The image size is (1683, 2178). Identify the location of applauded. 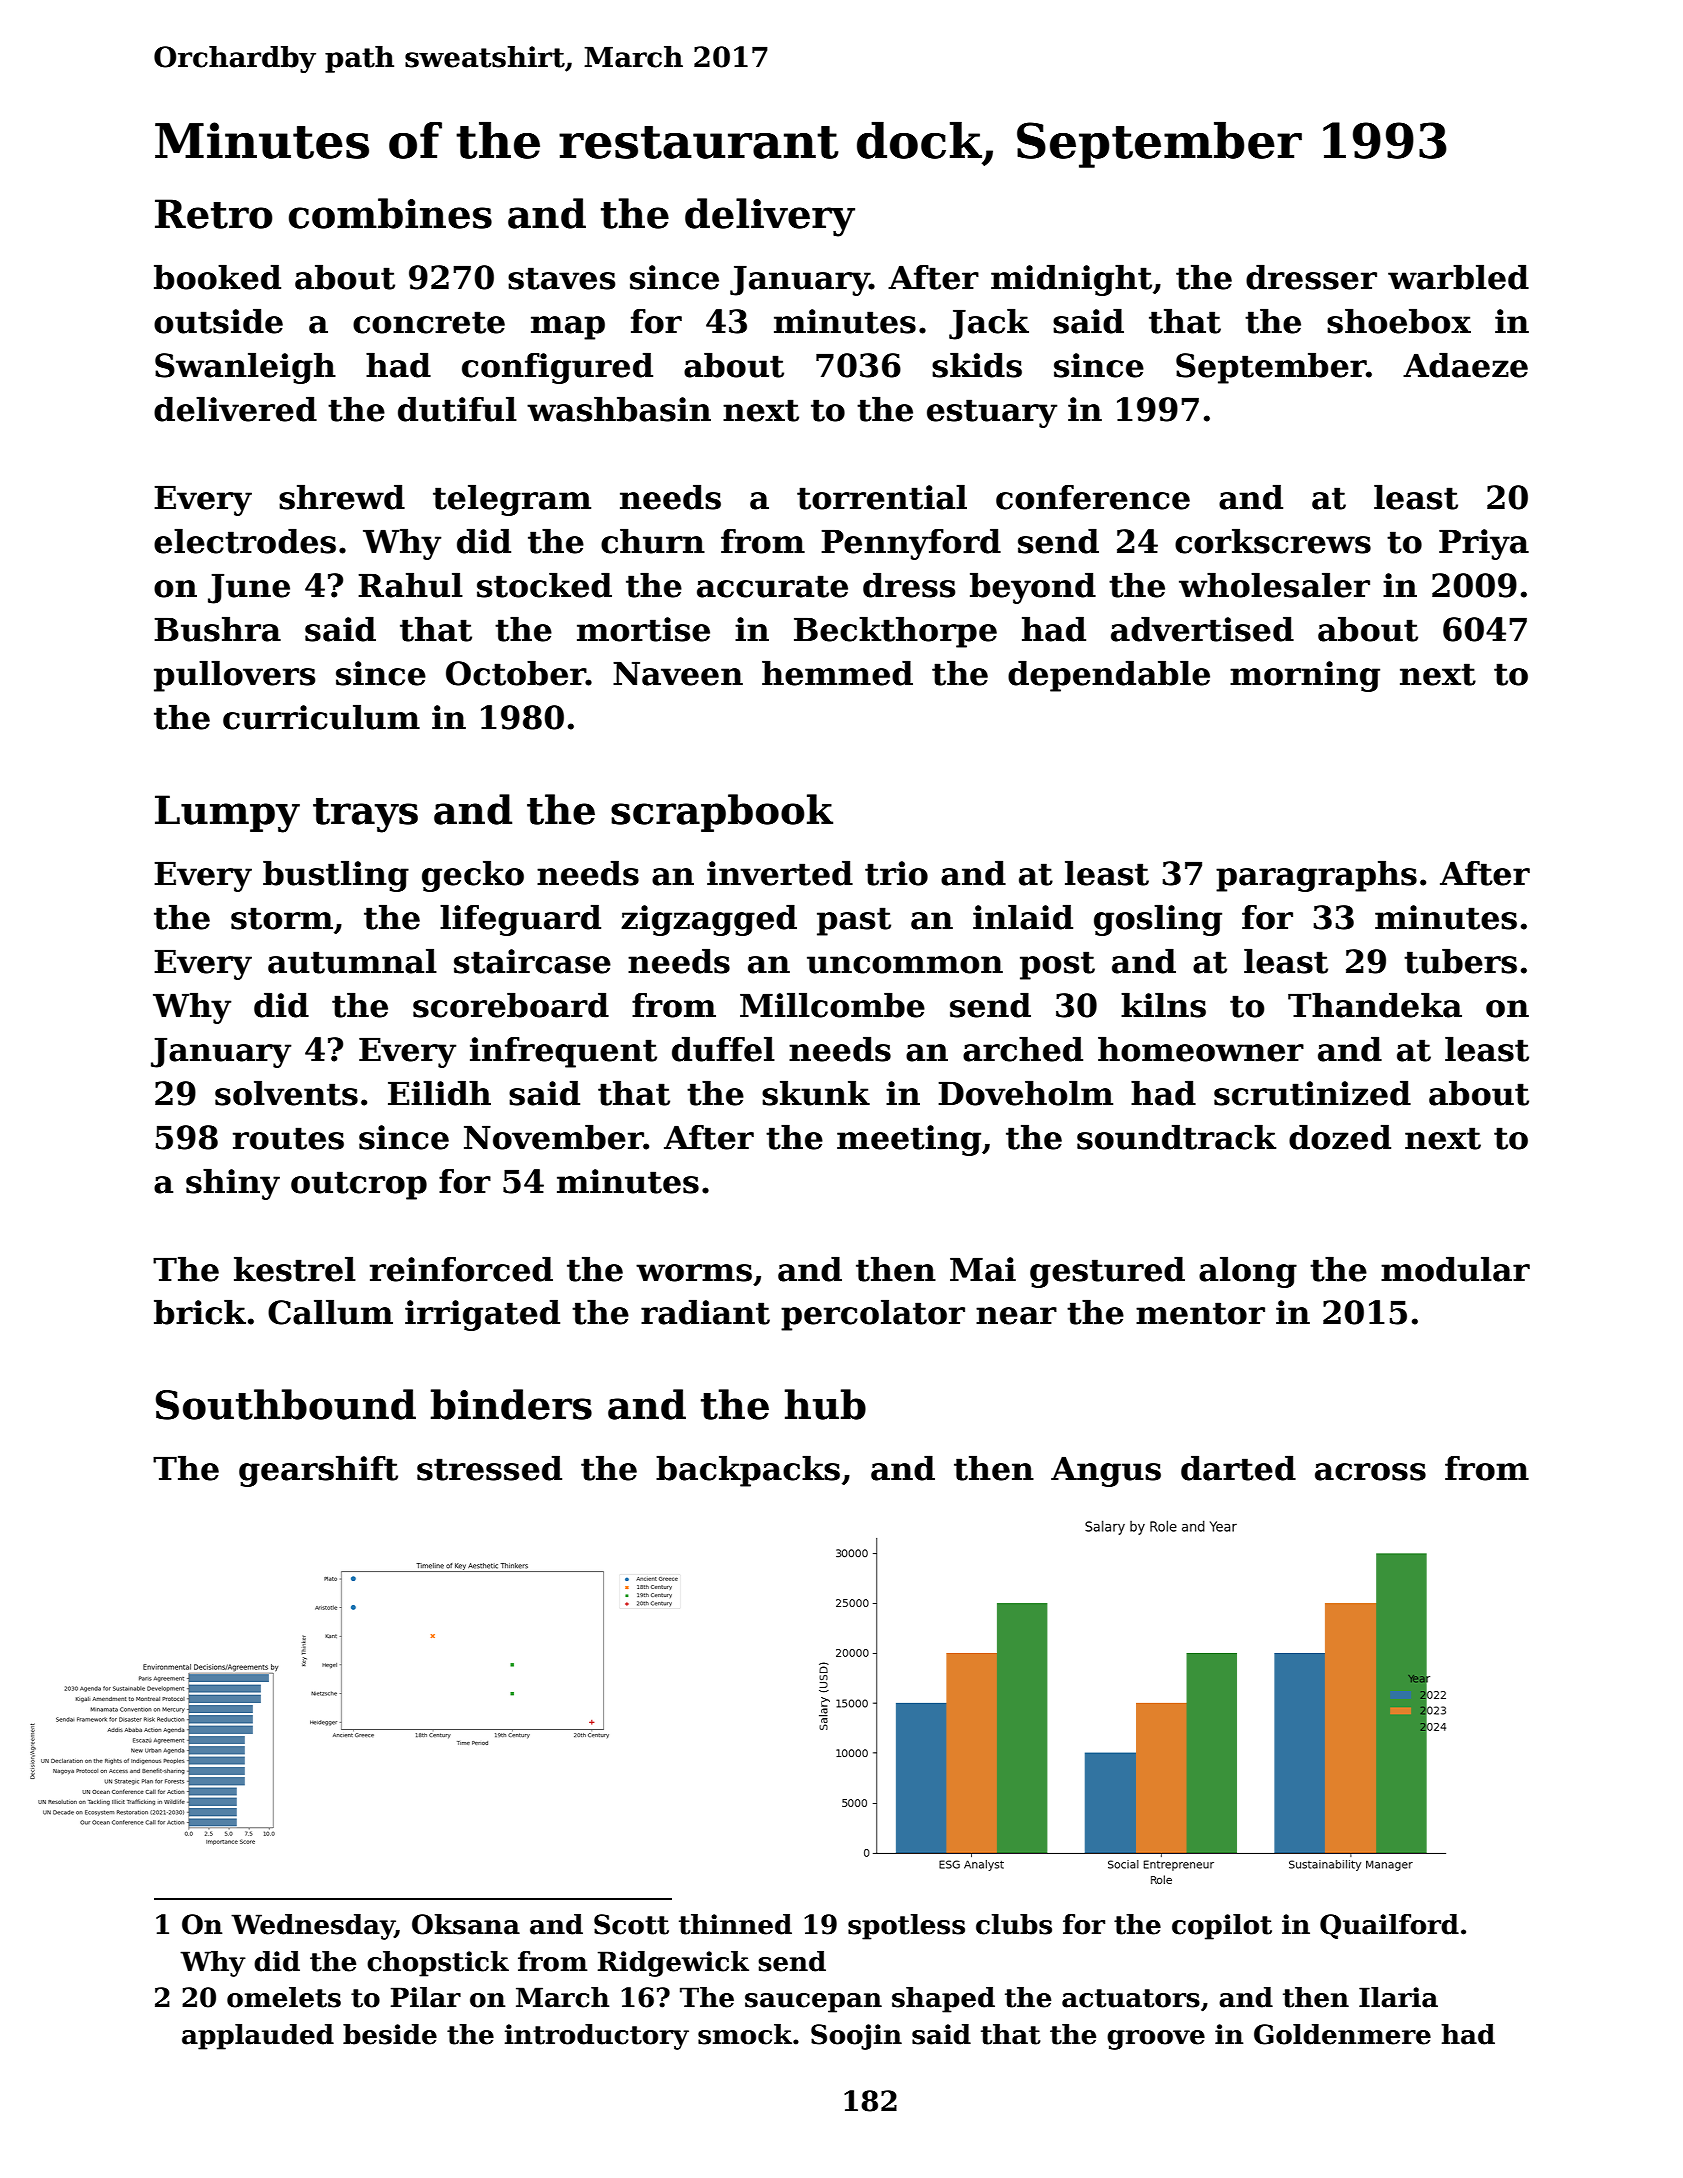
(258, 2037).
